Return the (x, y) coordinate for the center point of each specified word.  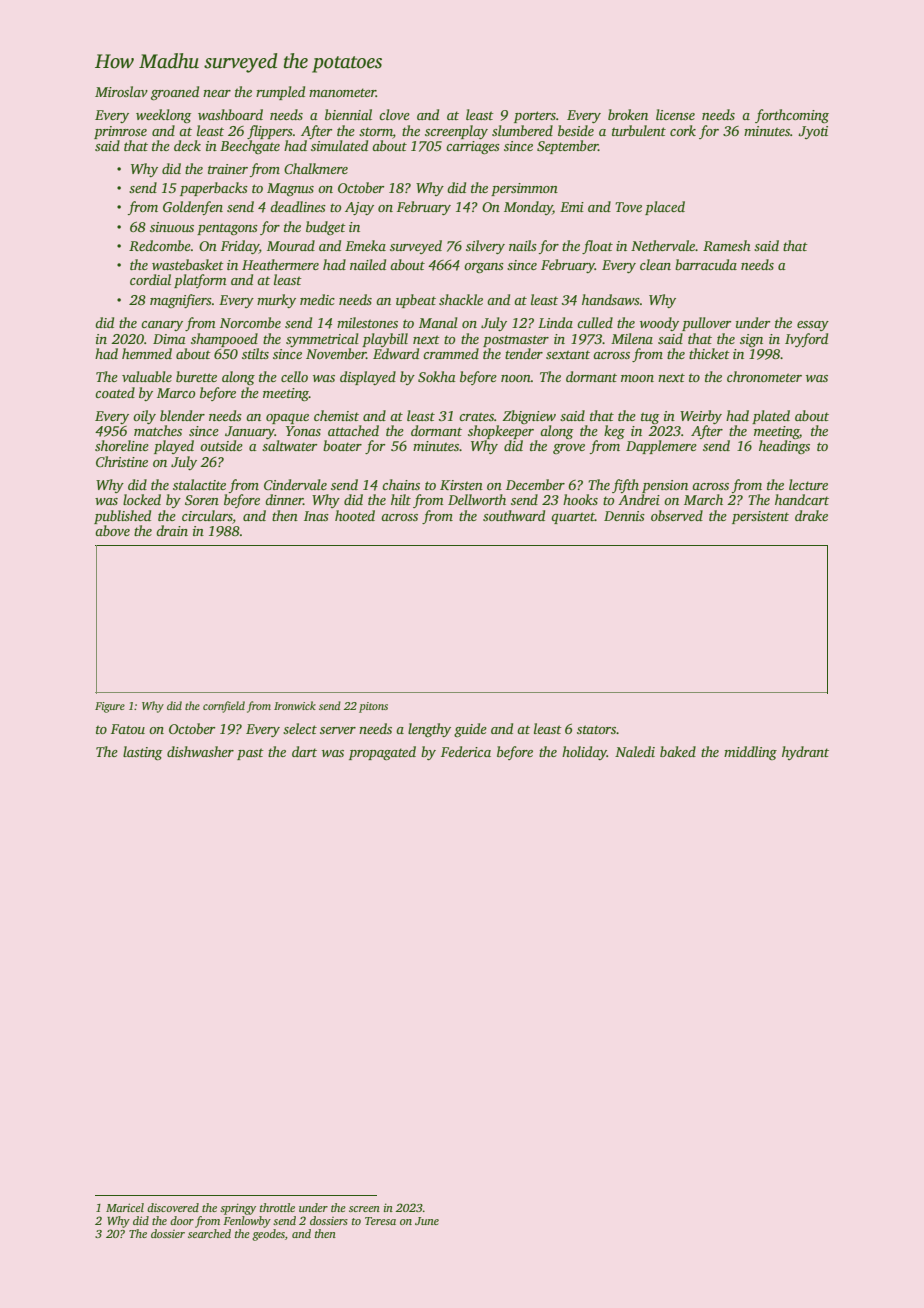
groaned (175, 93)
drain (172, 530)
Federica (466, 751)
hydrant (805, 753)
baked (678, 751)
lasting (142, 753)
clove (394, 114)
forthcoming (792, 116)
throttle (277, 1207)
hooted (355, 515)
